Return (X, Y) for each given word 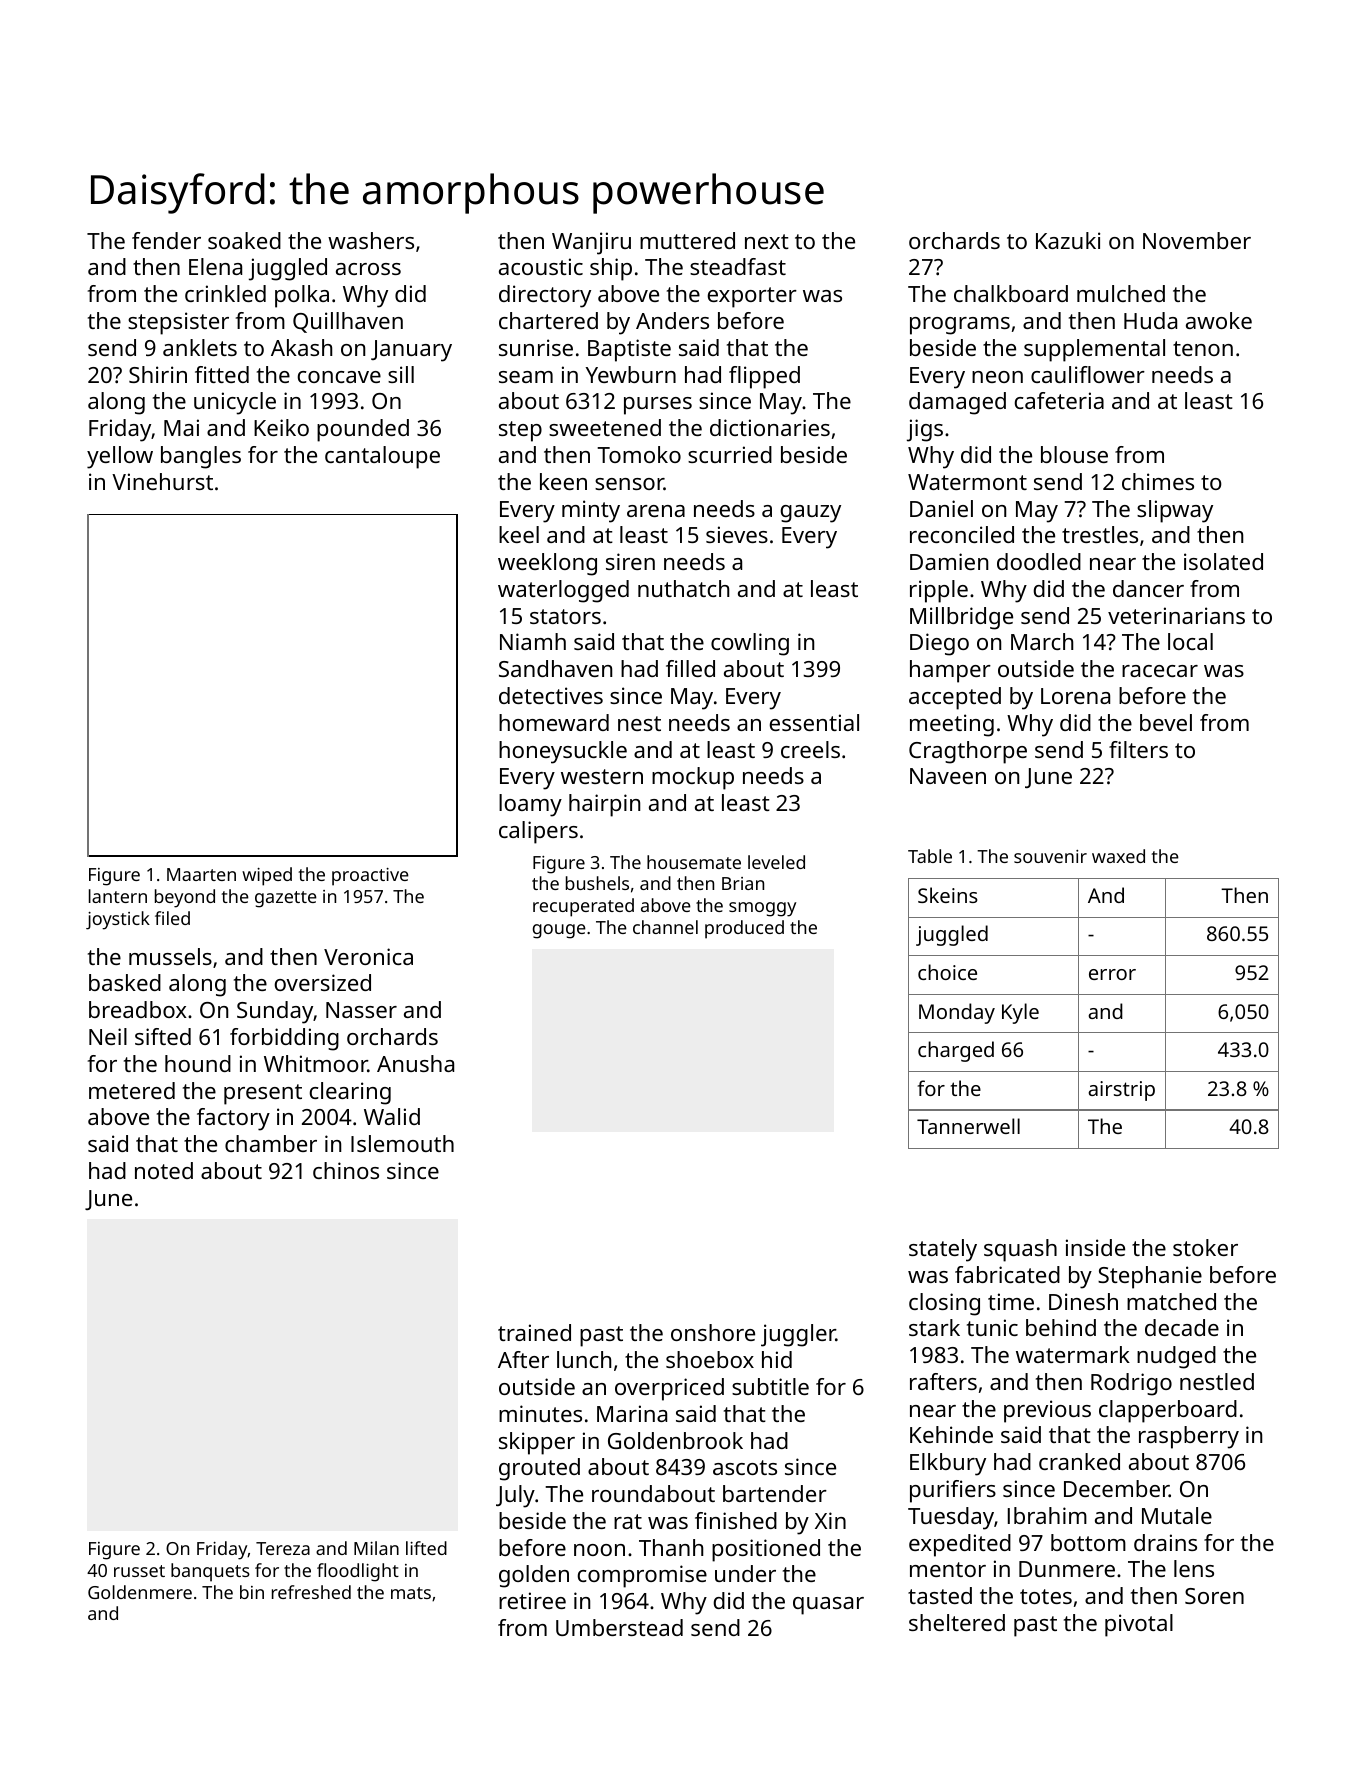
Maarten (201, 874)
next (767, 241)
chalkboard (1011, 293)
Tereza (283, 1548)
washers (371, 240)
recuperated (583, 907)
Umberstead (619, 1627)
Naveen (948, 776)
